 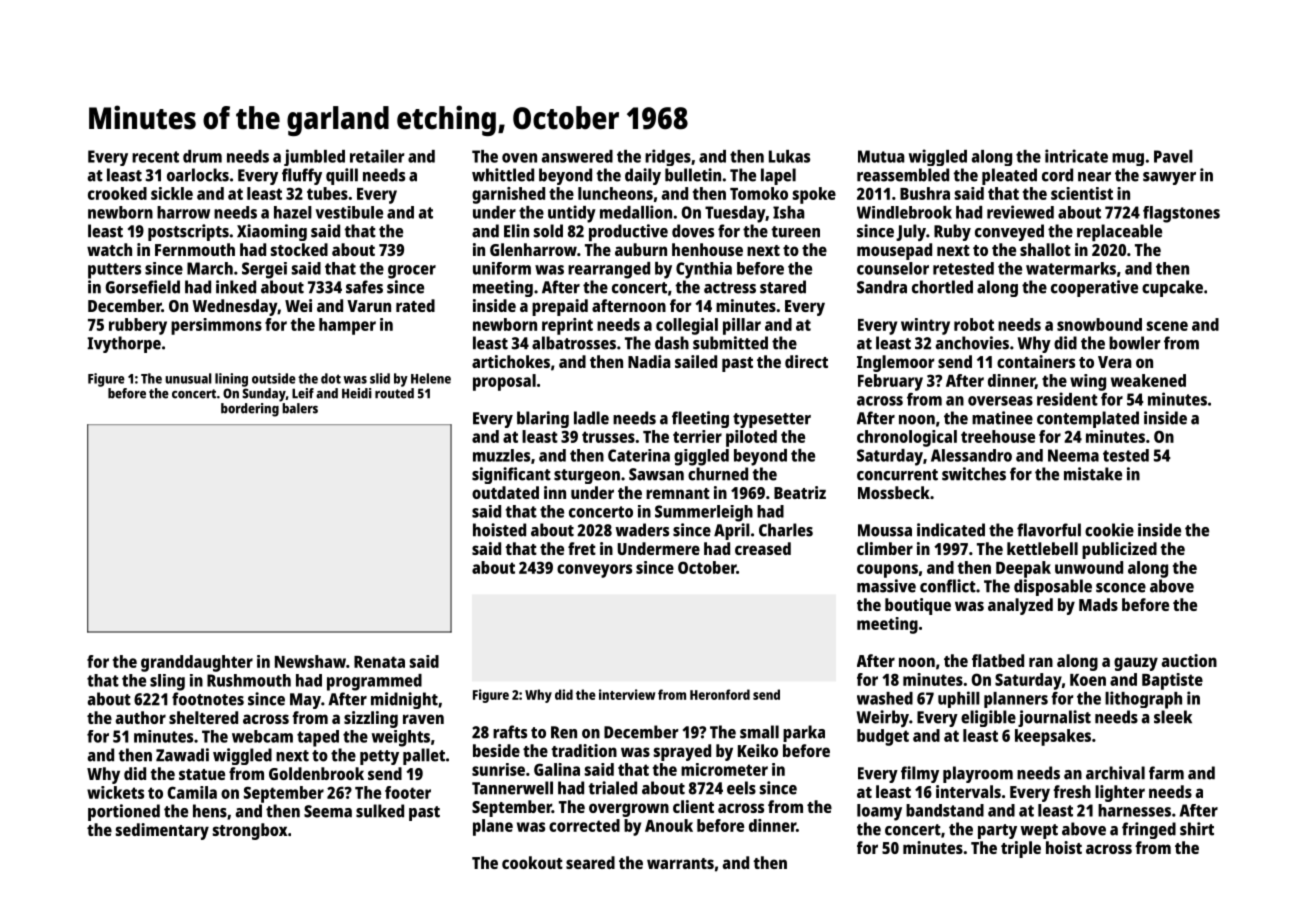 I want to click on seared, so click(x=590, y=862).
